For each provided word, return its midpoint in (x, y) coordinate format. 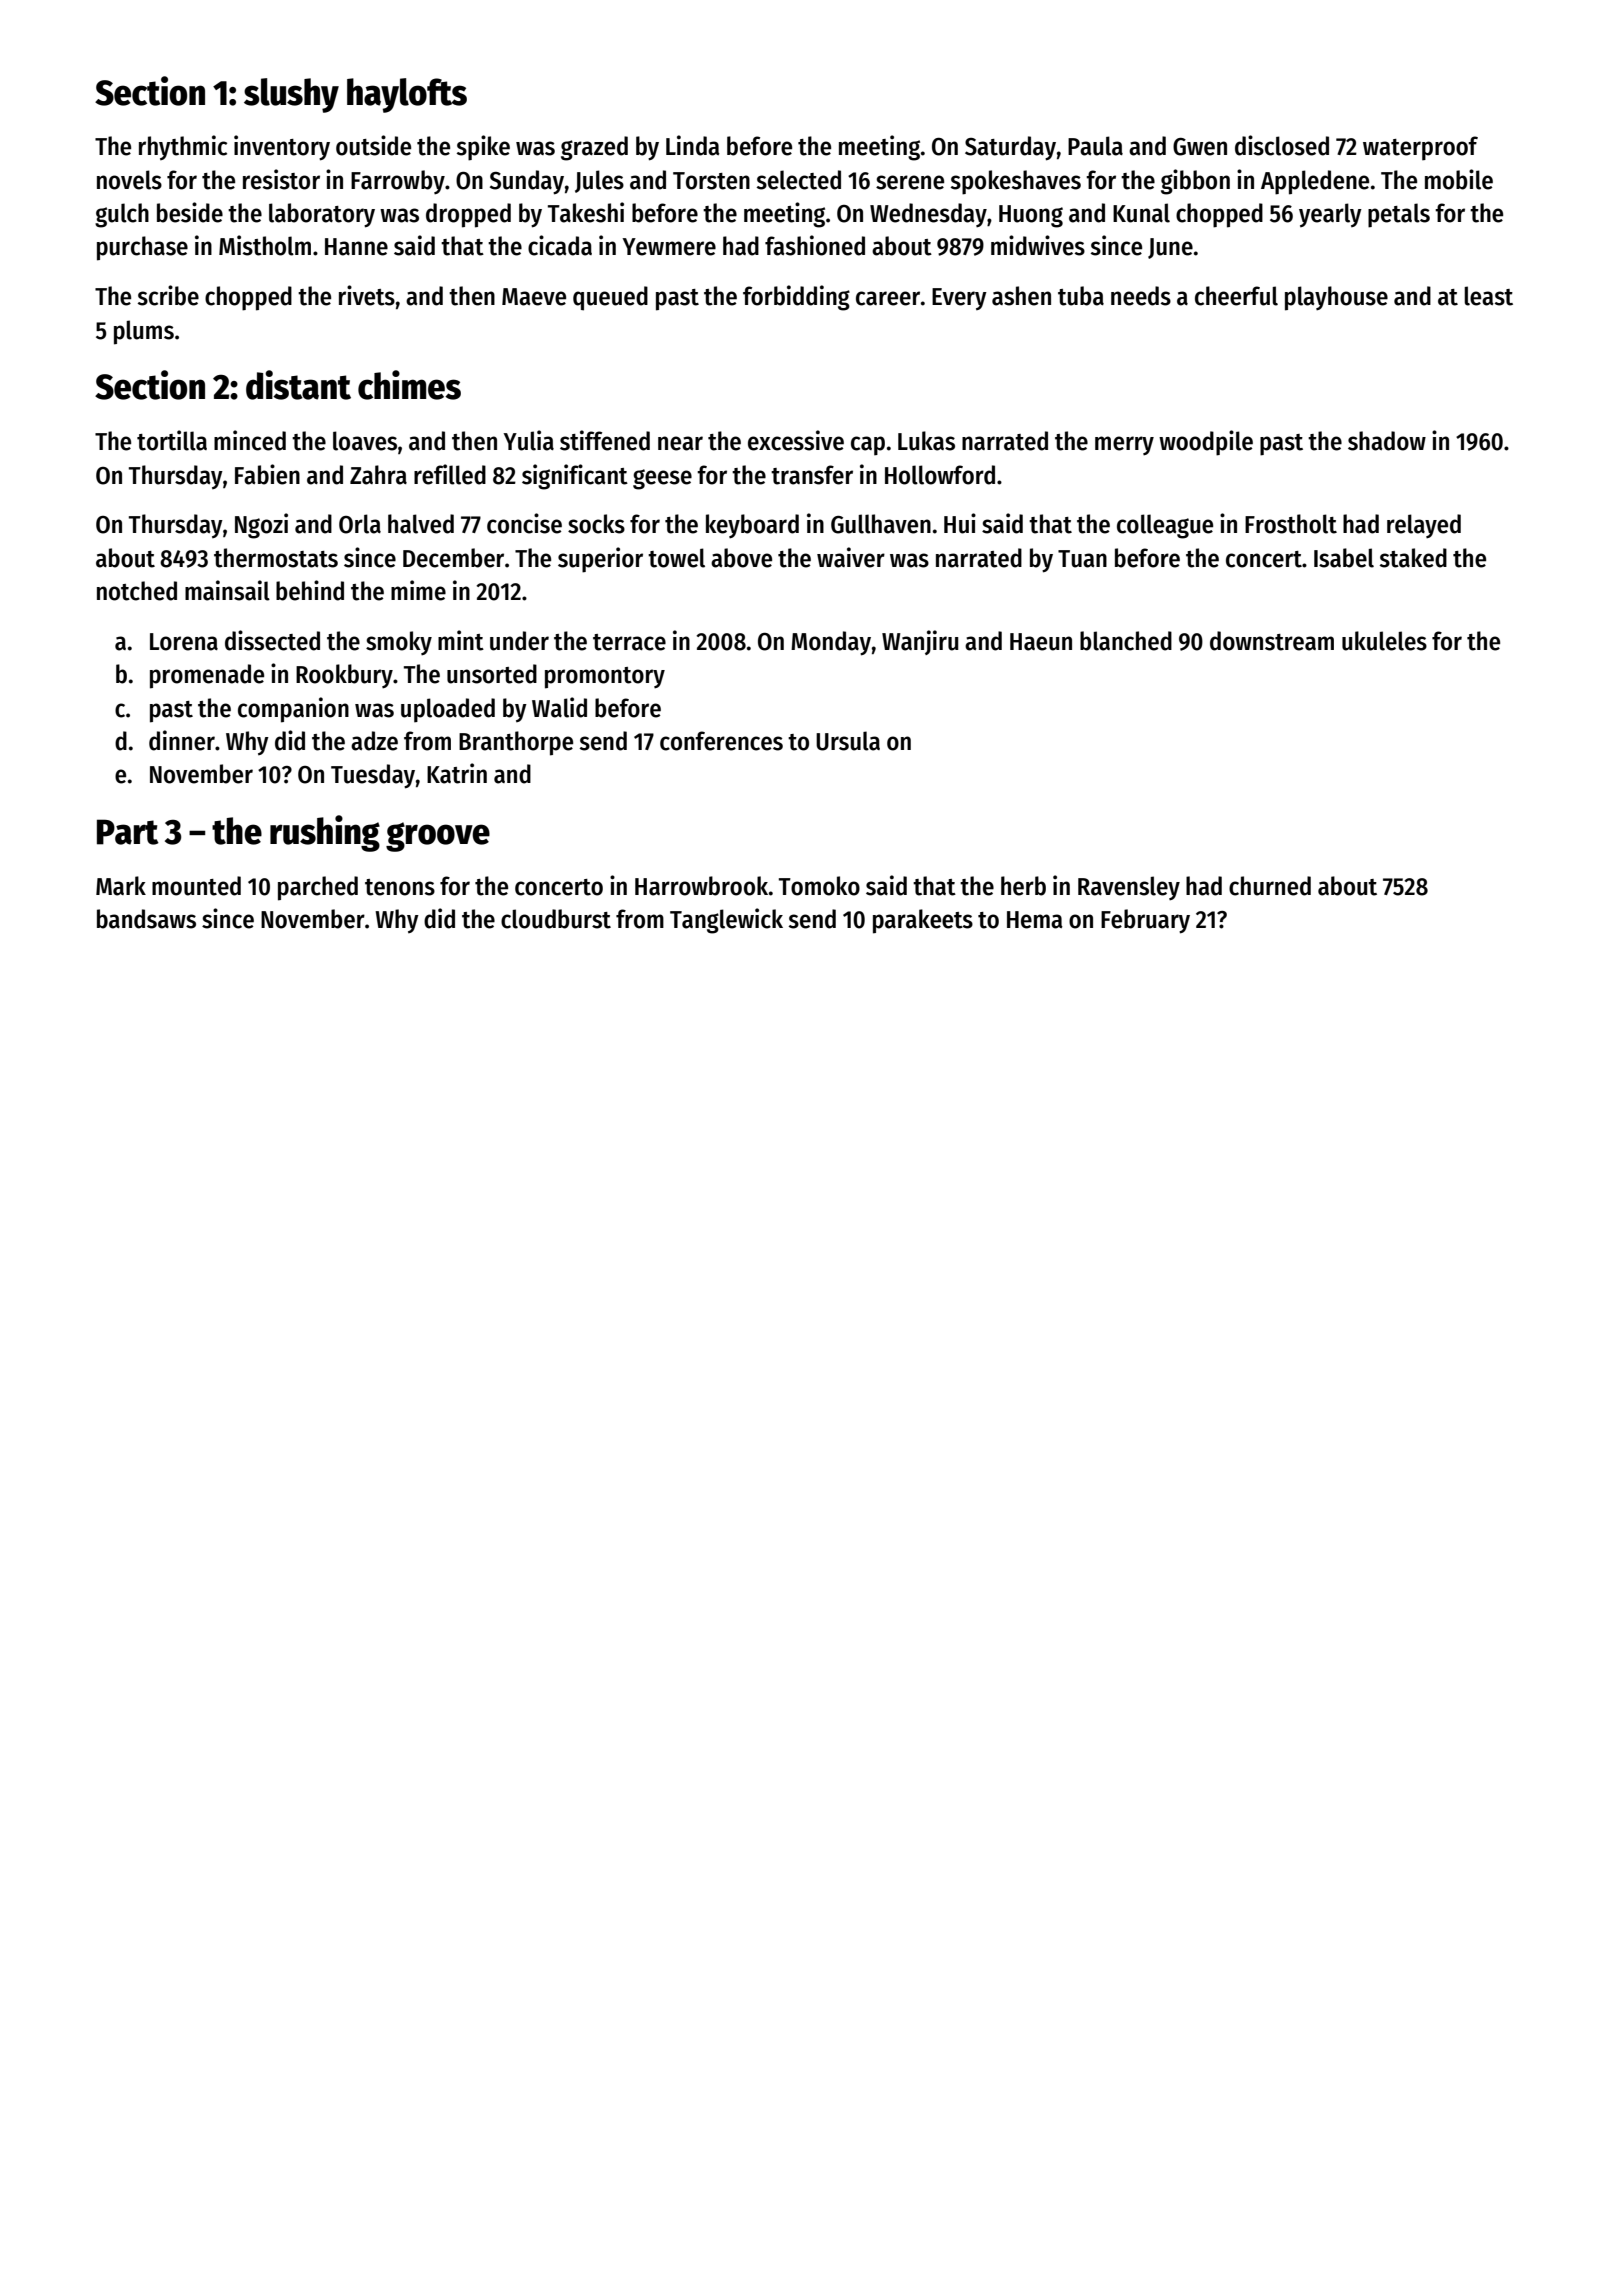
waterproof (1420, 148)
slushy (291, 95)
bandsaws (146, 919)
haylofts (407, 95)
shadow (1387, 441)
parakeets (923, 921)
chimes (409, 385)
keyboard (752, 526)
